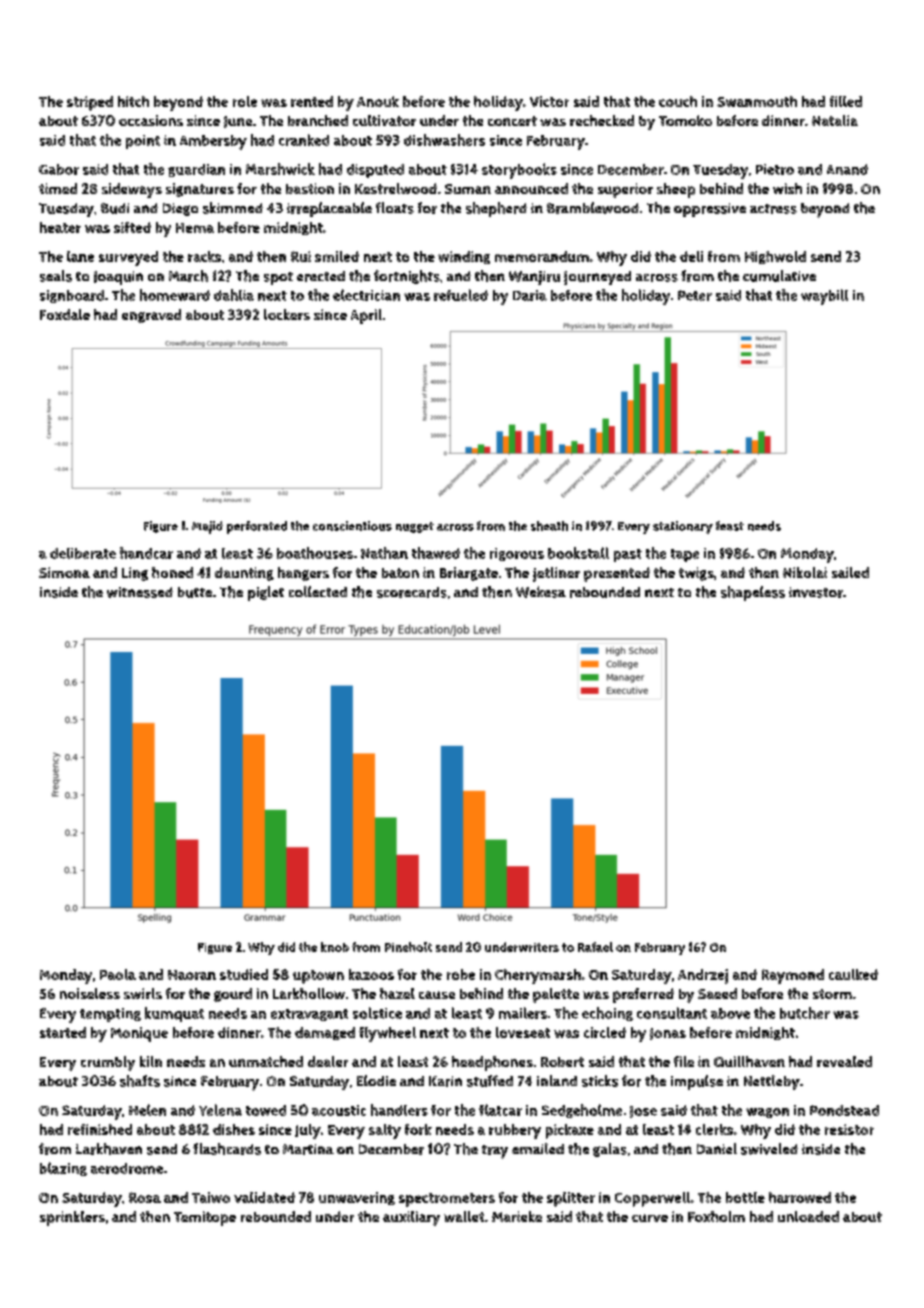 This screenshot has width=924, height=1308. What do you see at coordinates (375, 171) in the screenshot?
I see `disputed` at bounding box center [375, 171].
